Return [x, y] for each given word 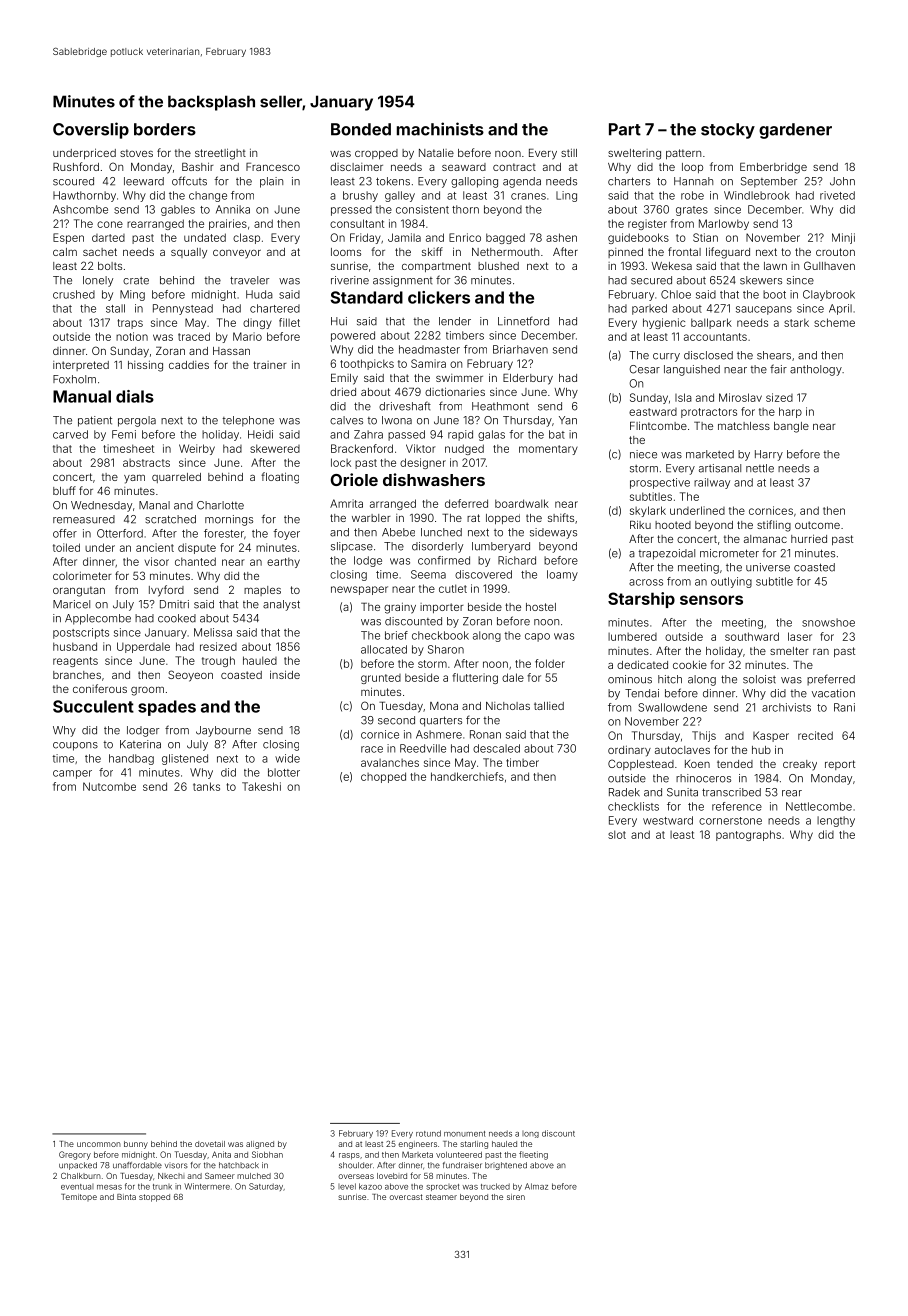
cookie [690, 665]
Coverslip [91, 130]
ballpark [711, 323]
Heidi [260, 434]
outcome [817, 525]
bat [557, 434]
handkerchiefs [467, 776]
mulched [254, 1176]
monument [465, 1134]
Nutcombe [109, 786]
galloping [474, 182]
